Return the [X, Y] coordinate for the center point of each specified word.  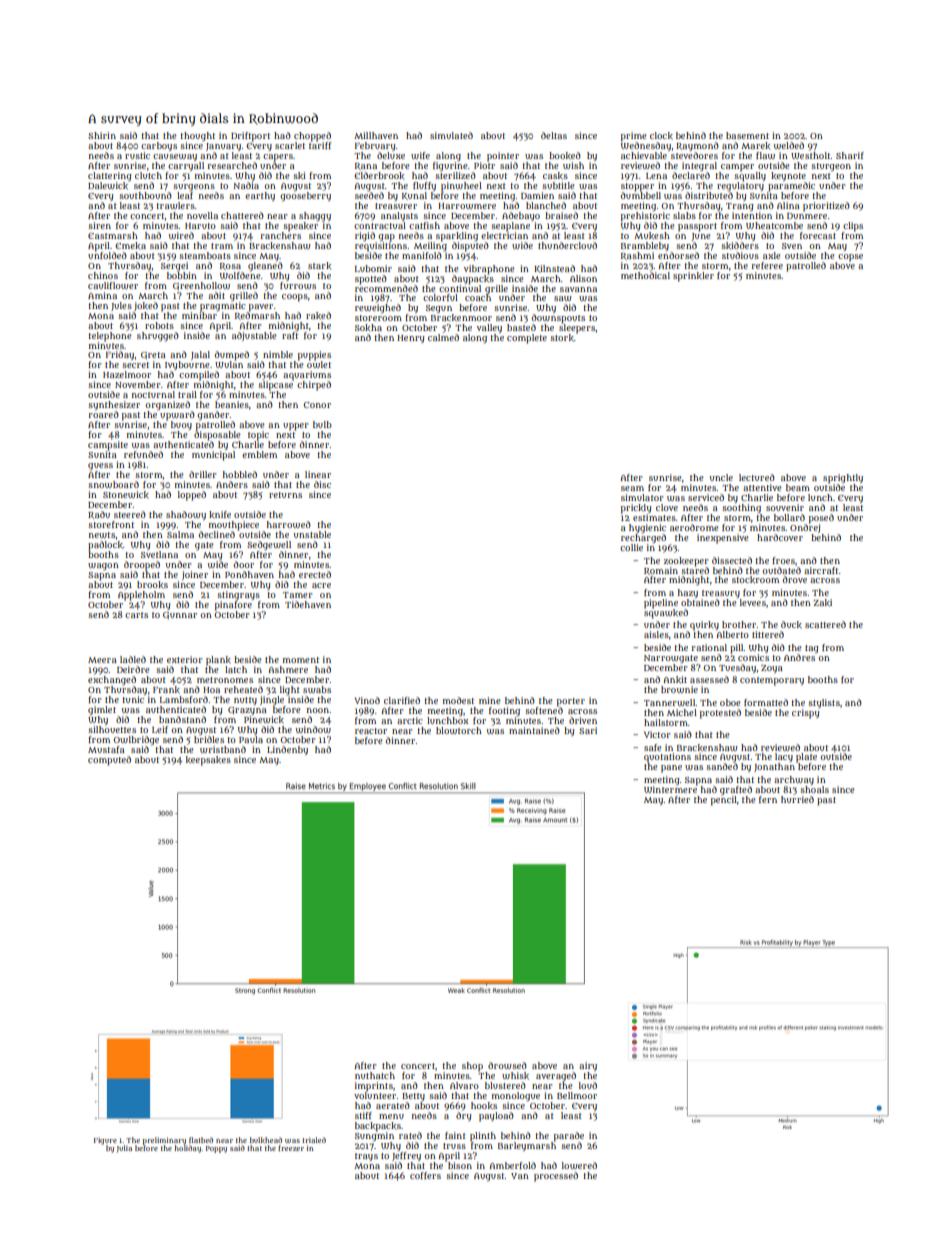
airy [588, 1066]
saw [563, 298]
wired [181, 235]
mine [490, 700]
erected [315, 574]
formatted [766, 702]
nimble [278, 354]
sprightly [843, 478]
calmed [443, 337]
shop [472, 1067]
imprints [374, 1087]
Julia [124, 1149]
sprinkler [693, 277]
